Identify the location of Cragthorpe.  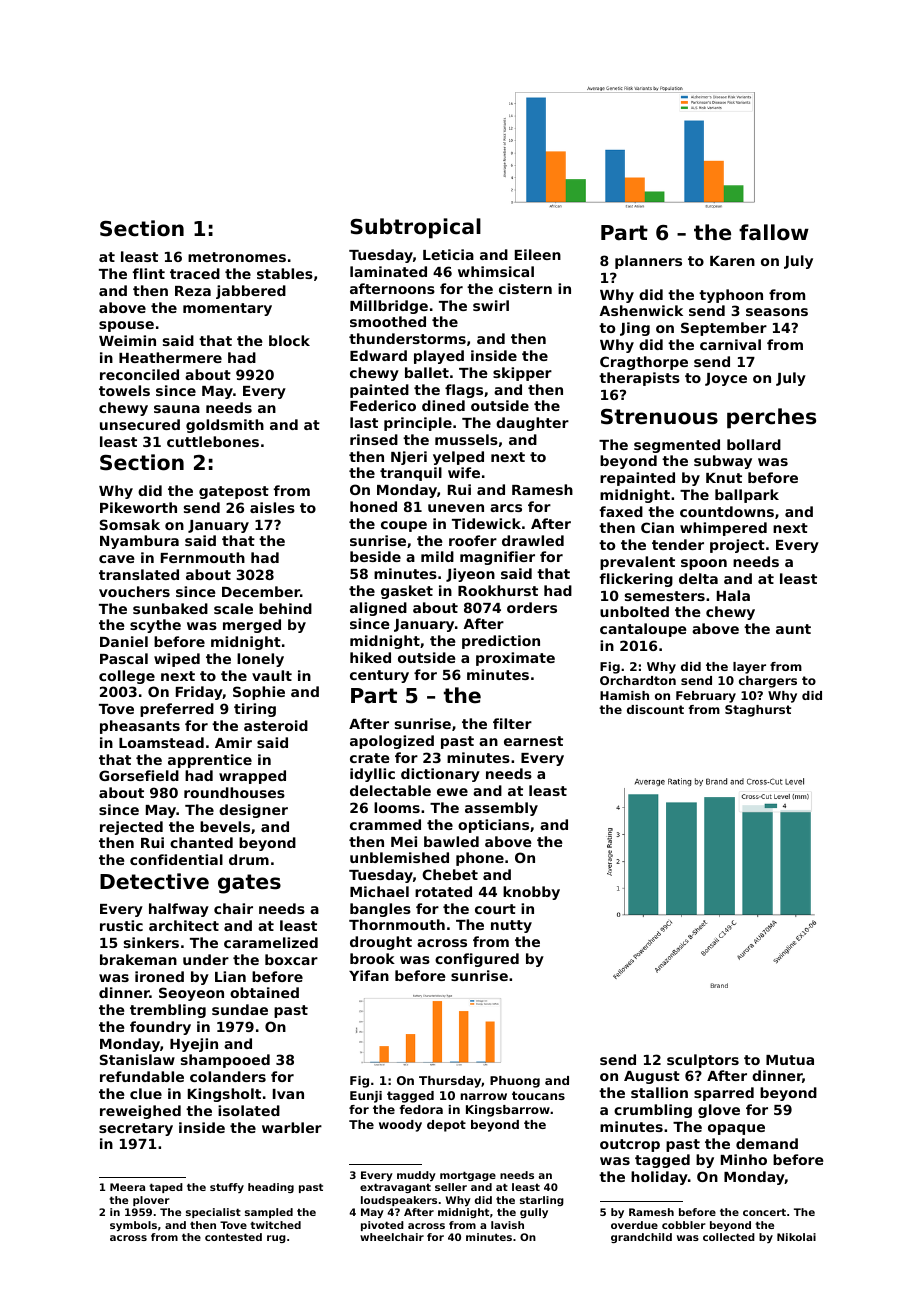
(644, 363).
